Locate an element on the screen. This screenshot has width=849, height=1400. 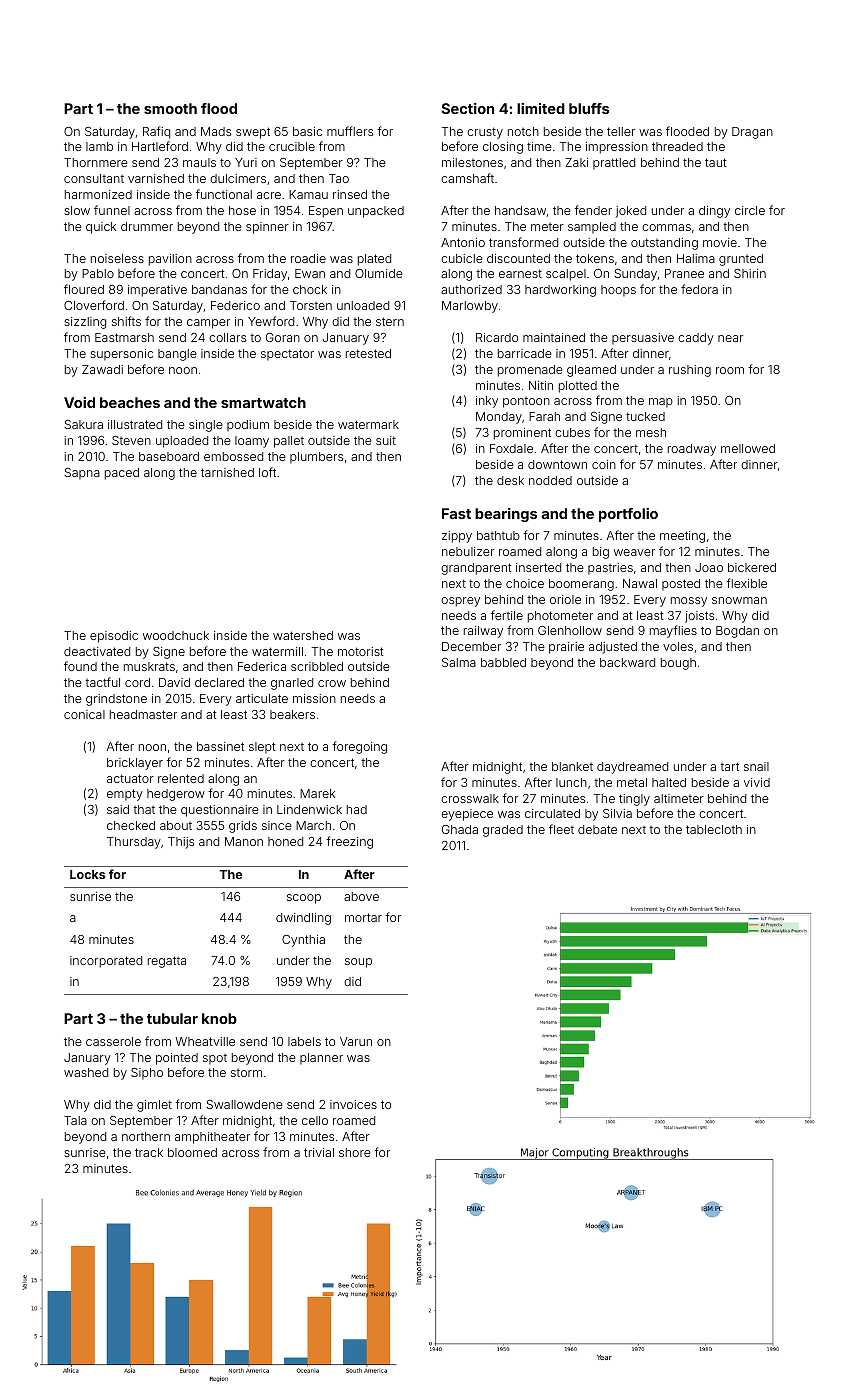
spectator is located at coordinates (287, 355).
